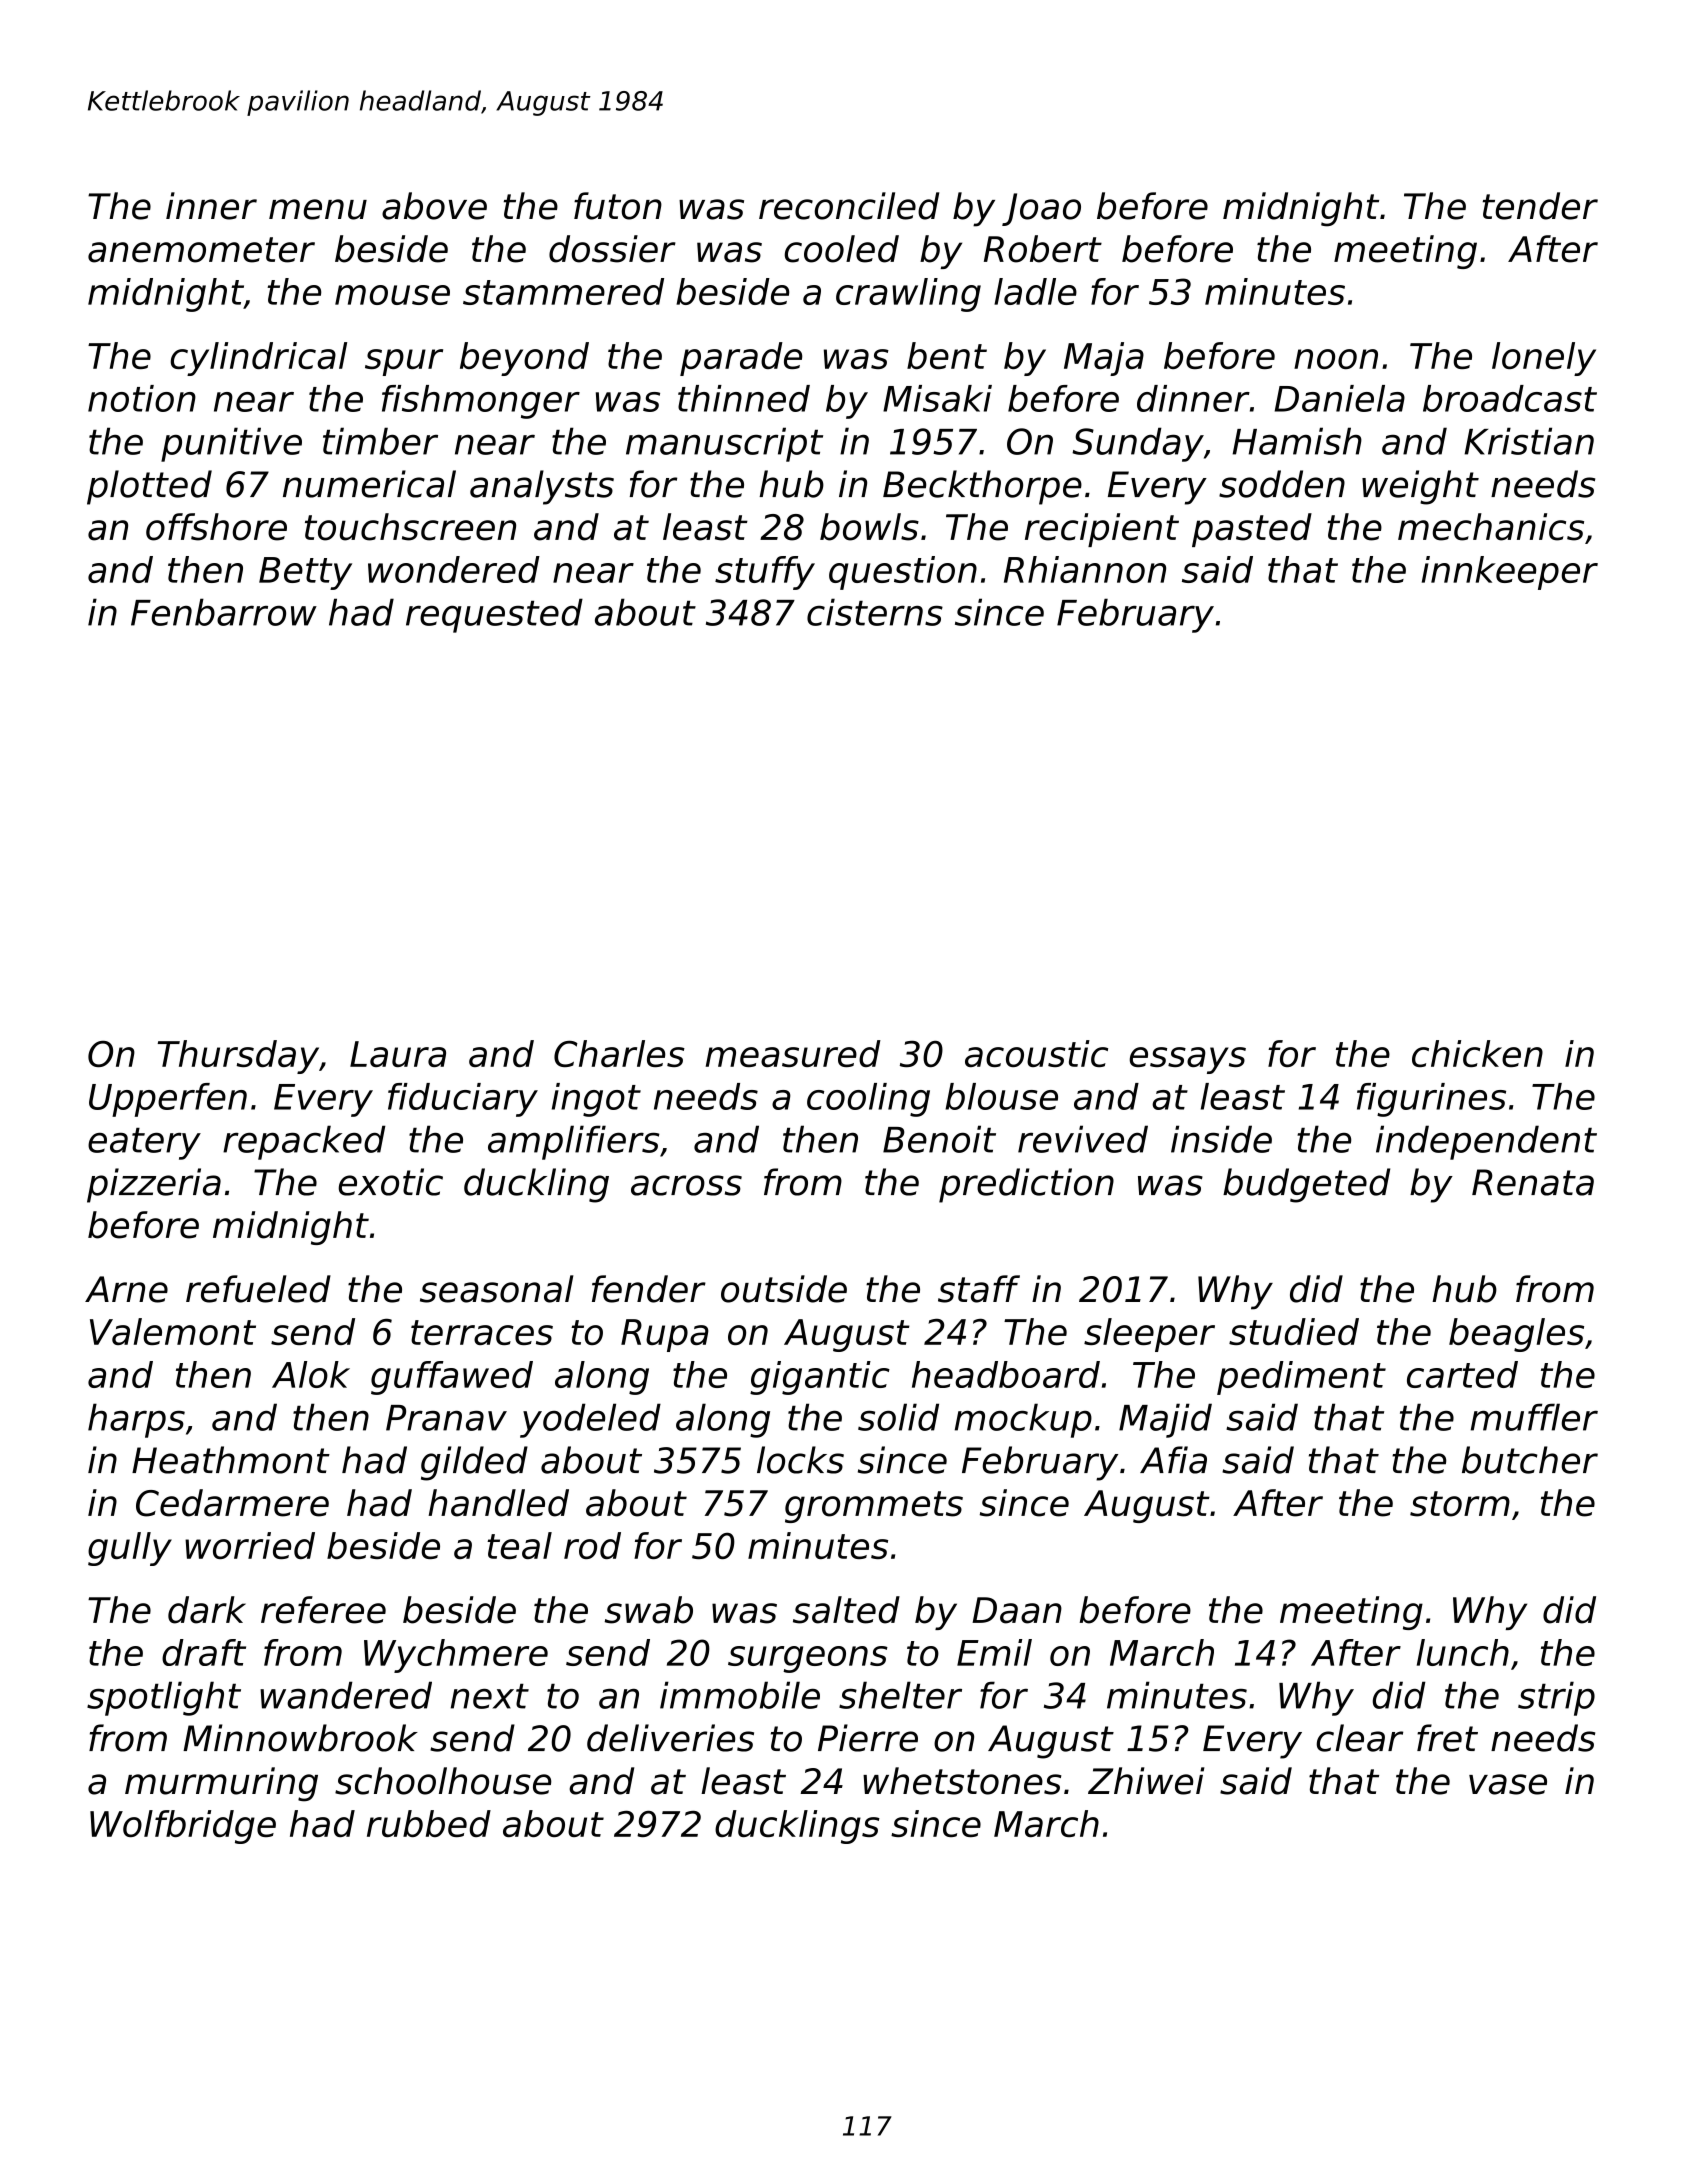  Describe the element at coordinates (765, 573) in the image. I see `stuffy` at that location.
